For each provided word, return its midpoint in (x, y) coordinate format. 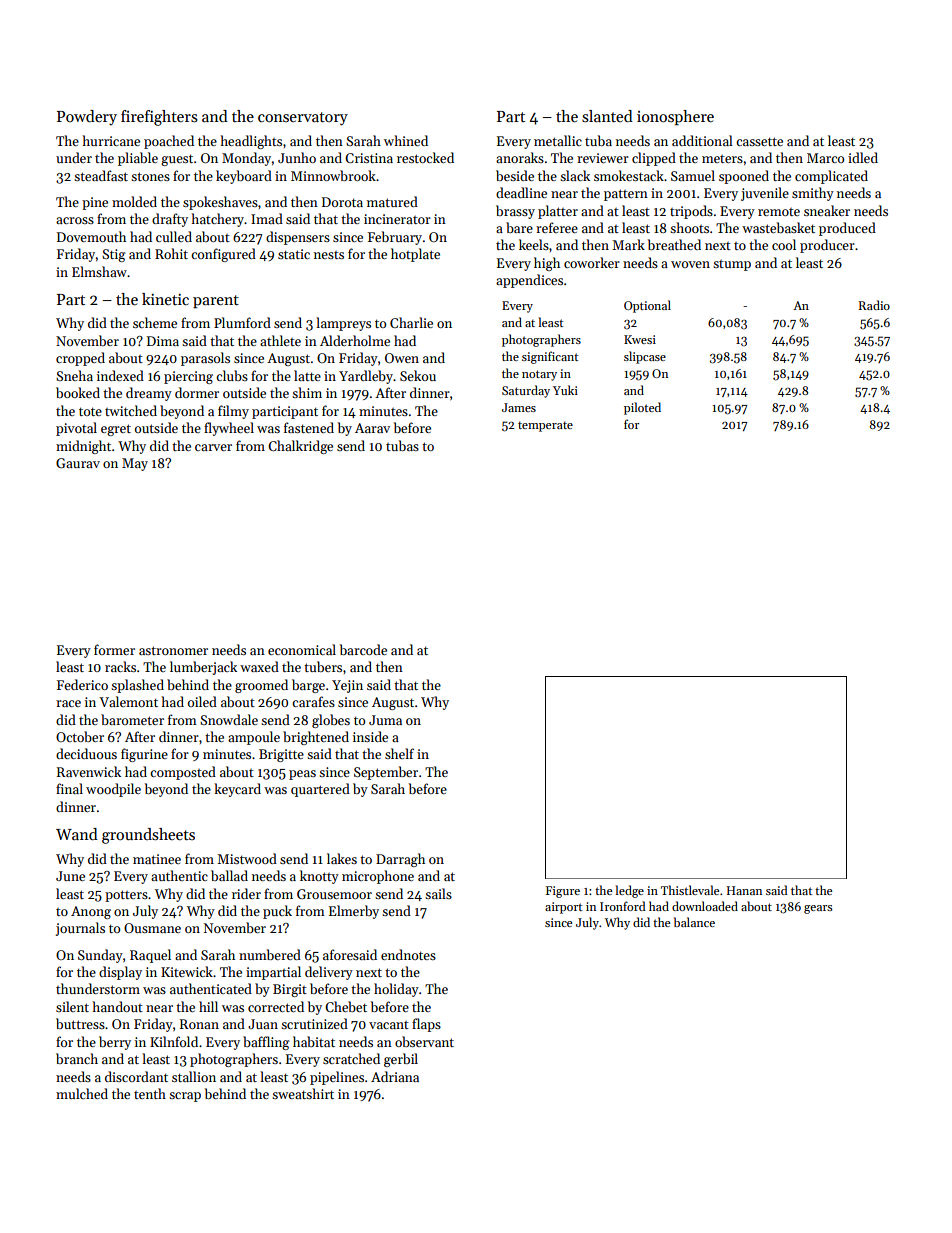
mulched (82, 1093)
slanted (607, 116)
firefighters (159, 118)
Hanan (744, 890)
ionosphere (675, 117)
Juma (385, 720)
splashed (137, 686)
